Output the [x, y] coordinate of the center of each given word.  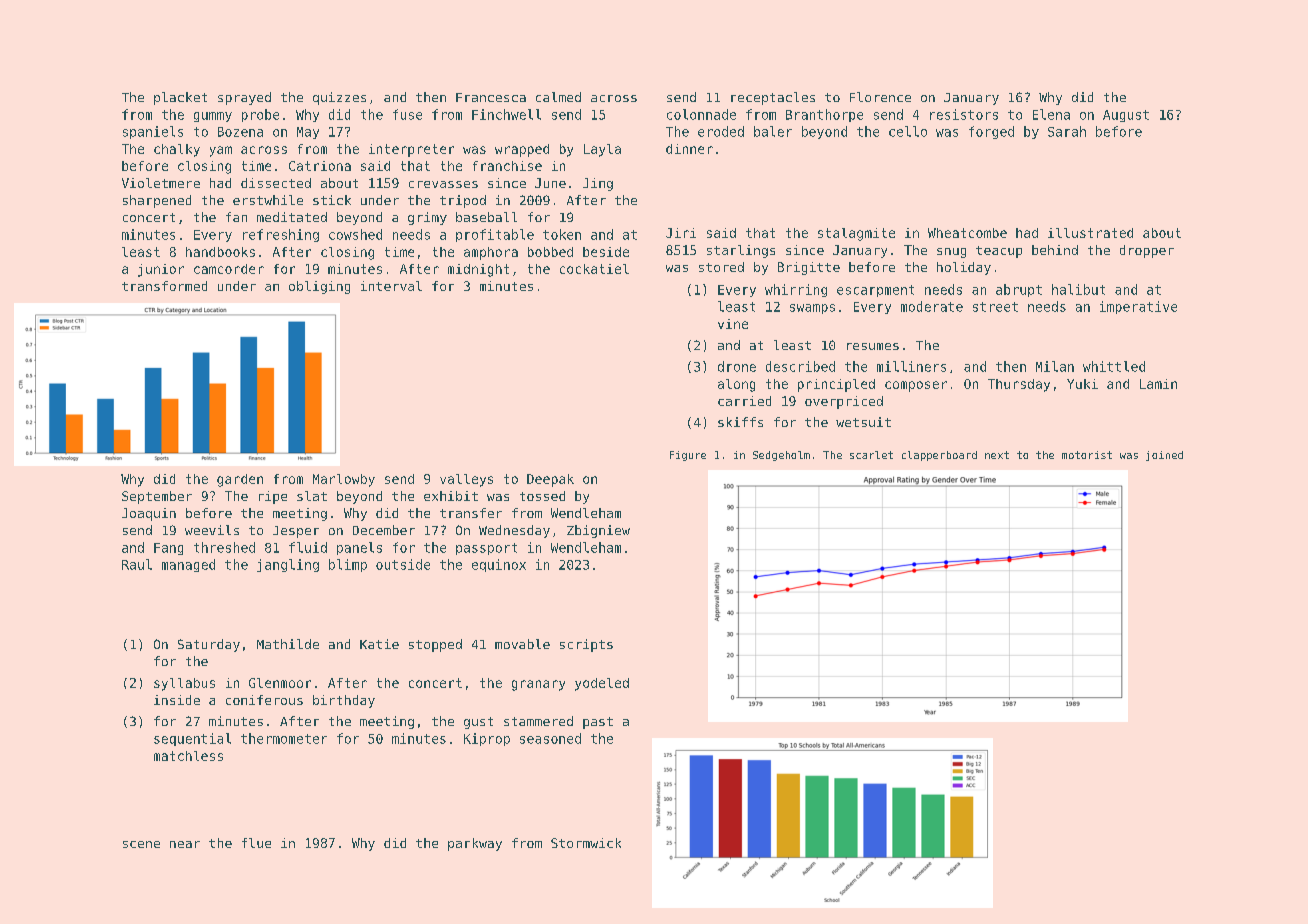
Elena [1051, 114]
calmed [558, 97]
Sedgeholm [781, 456]
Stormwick [586, 843]
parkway [475, 844]
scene [141, 844]
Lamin [1158, 384]
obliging [319, 287]
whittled [1114, 366]
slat [312, 496]
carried [744, 401]
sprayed [244, 98]
